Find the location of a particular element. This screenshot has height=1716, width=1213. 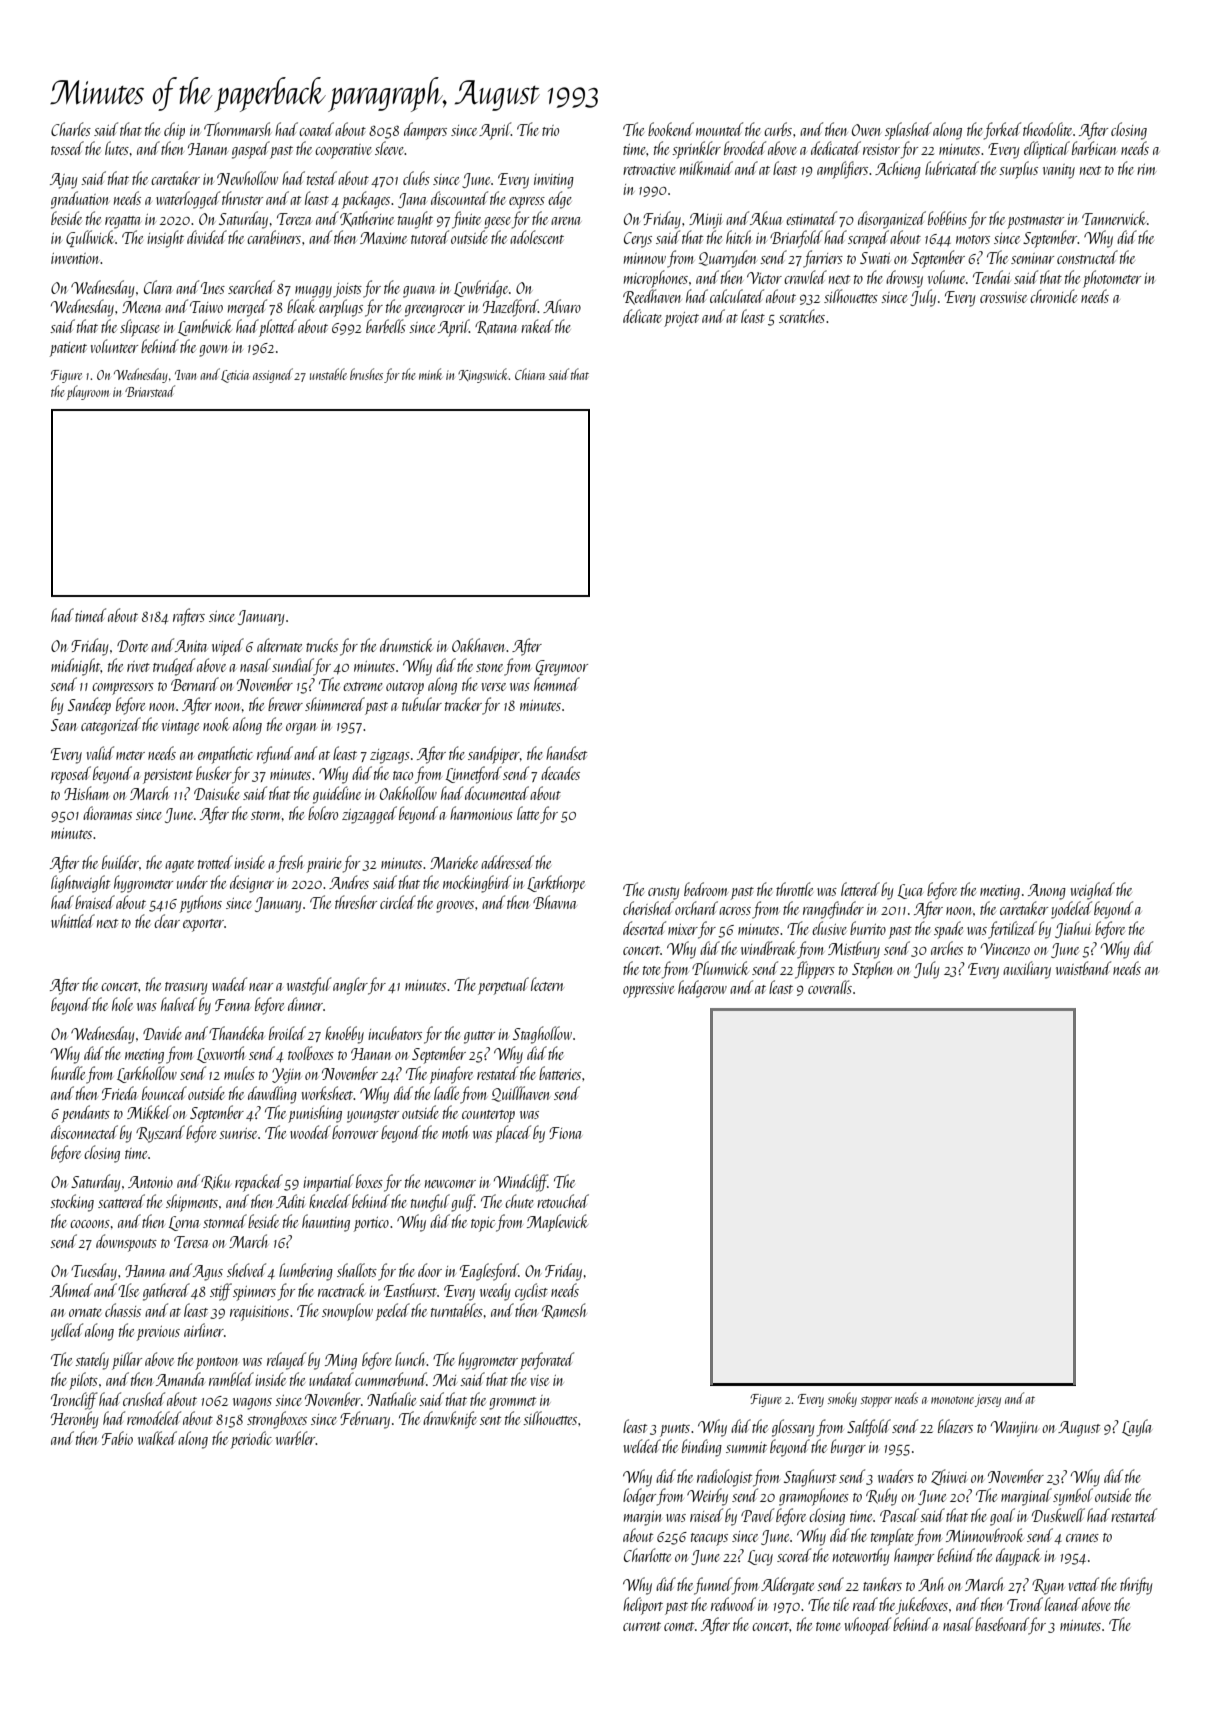

theodolite is located at coordinates (1047, 129).
